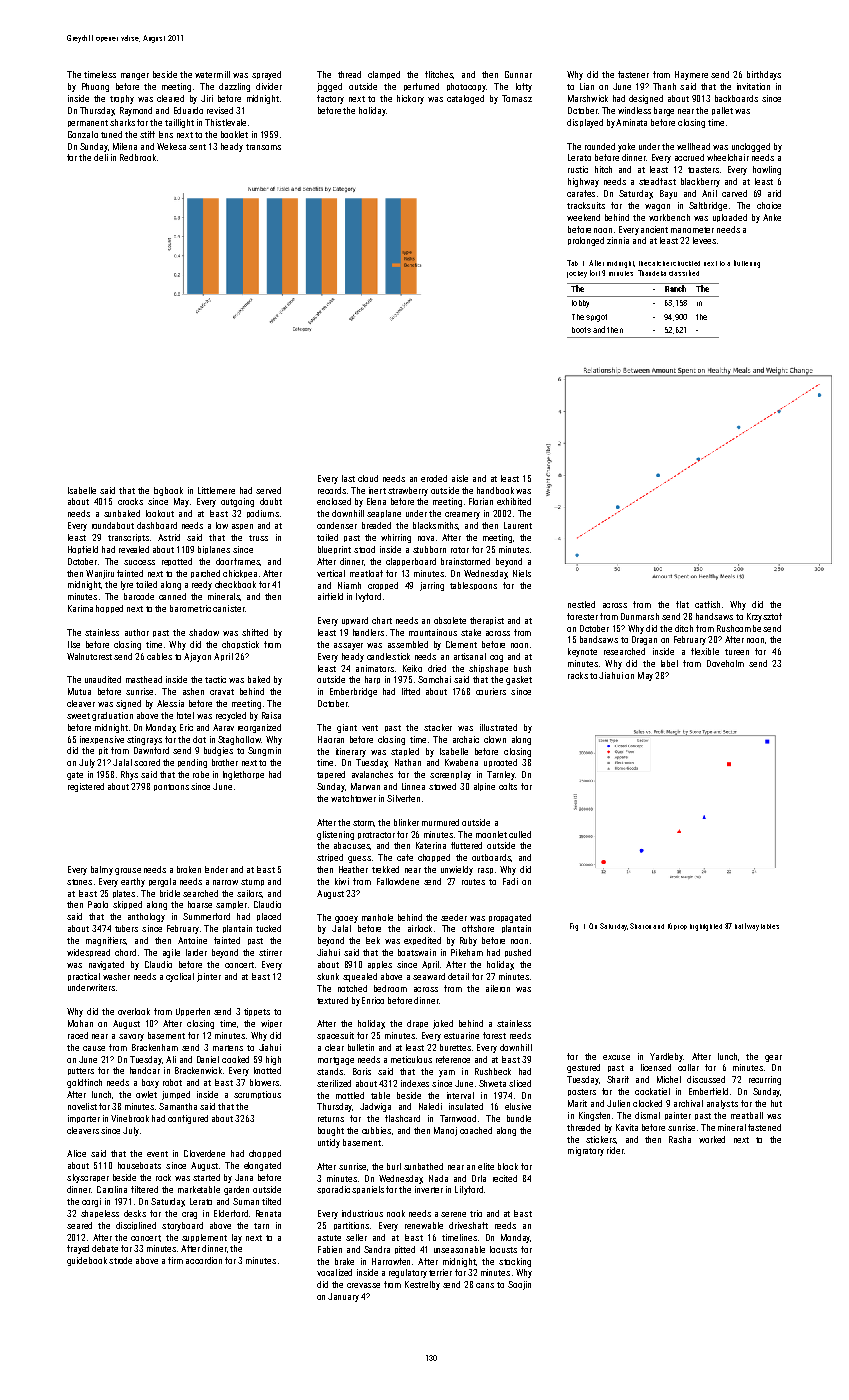  Describe the element at coordinates (222, 692) in the screenshot. I see `cravat` at that location.
